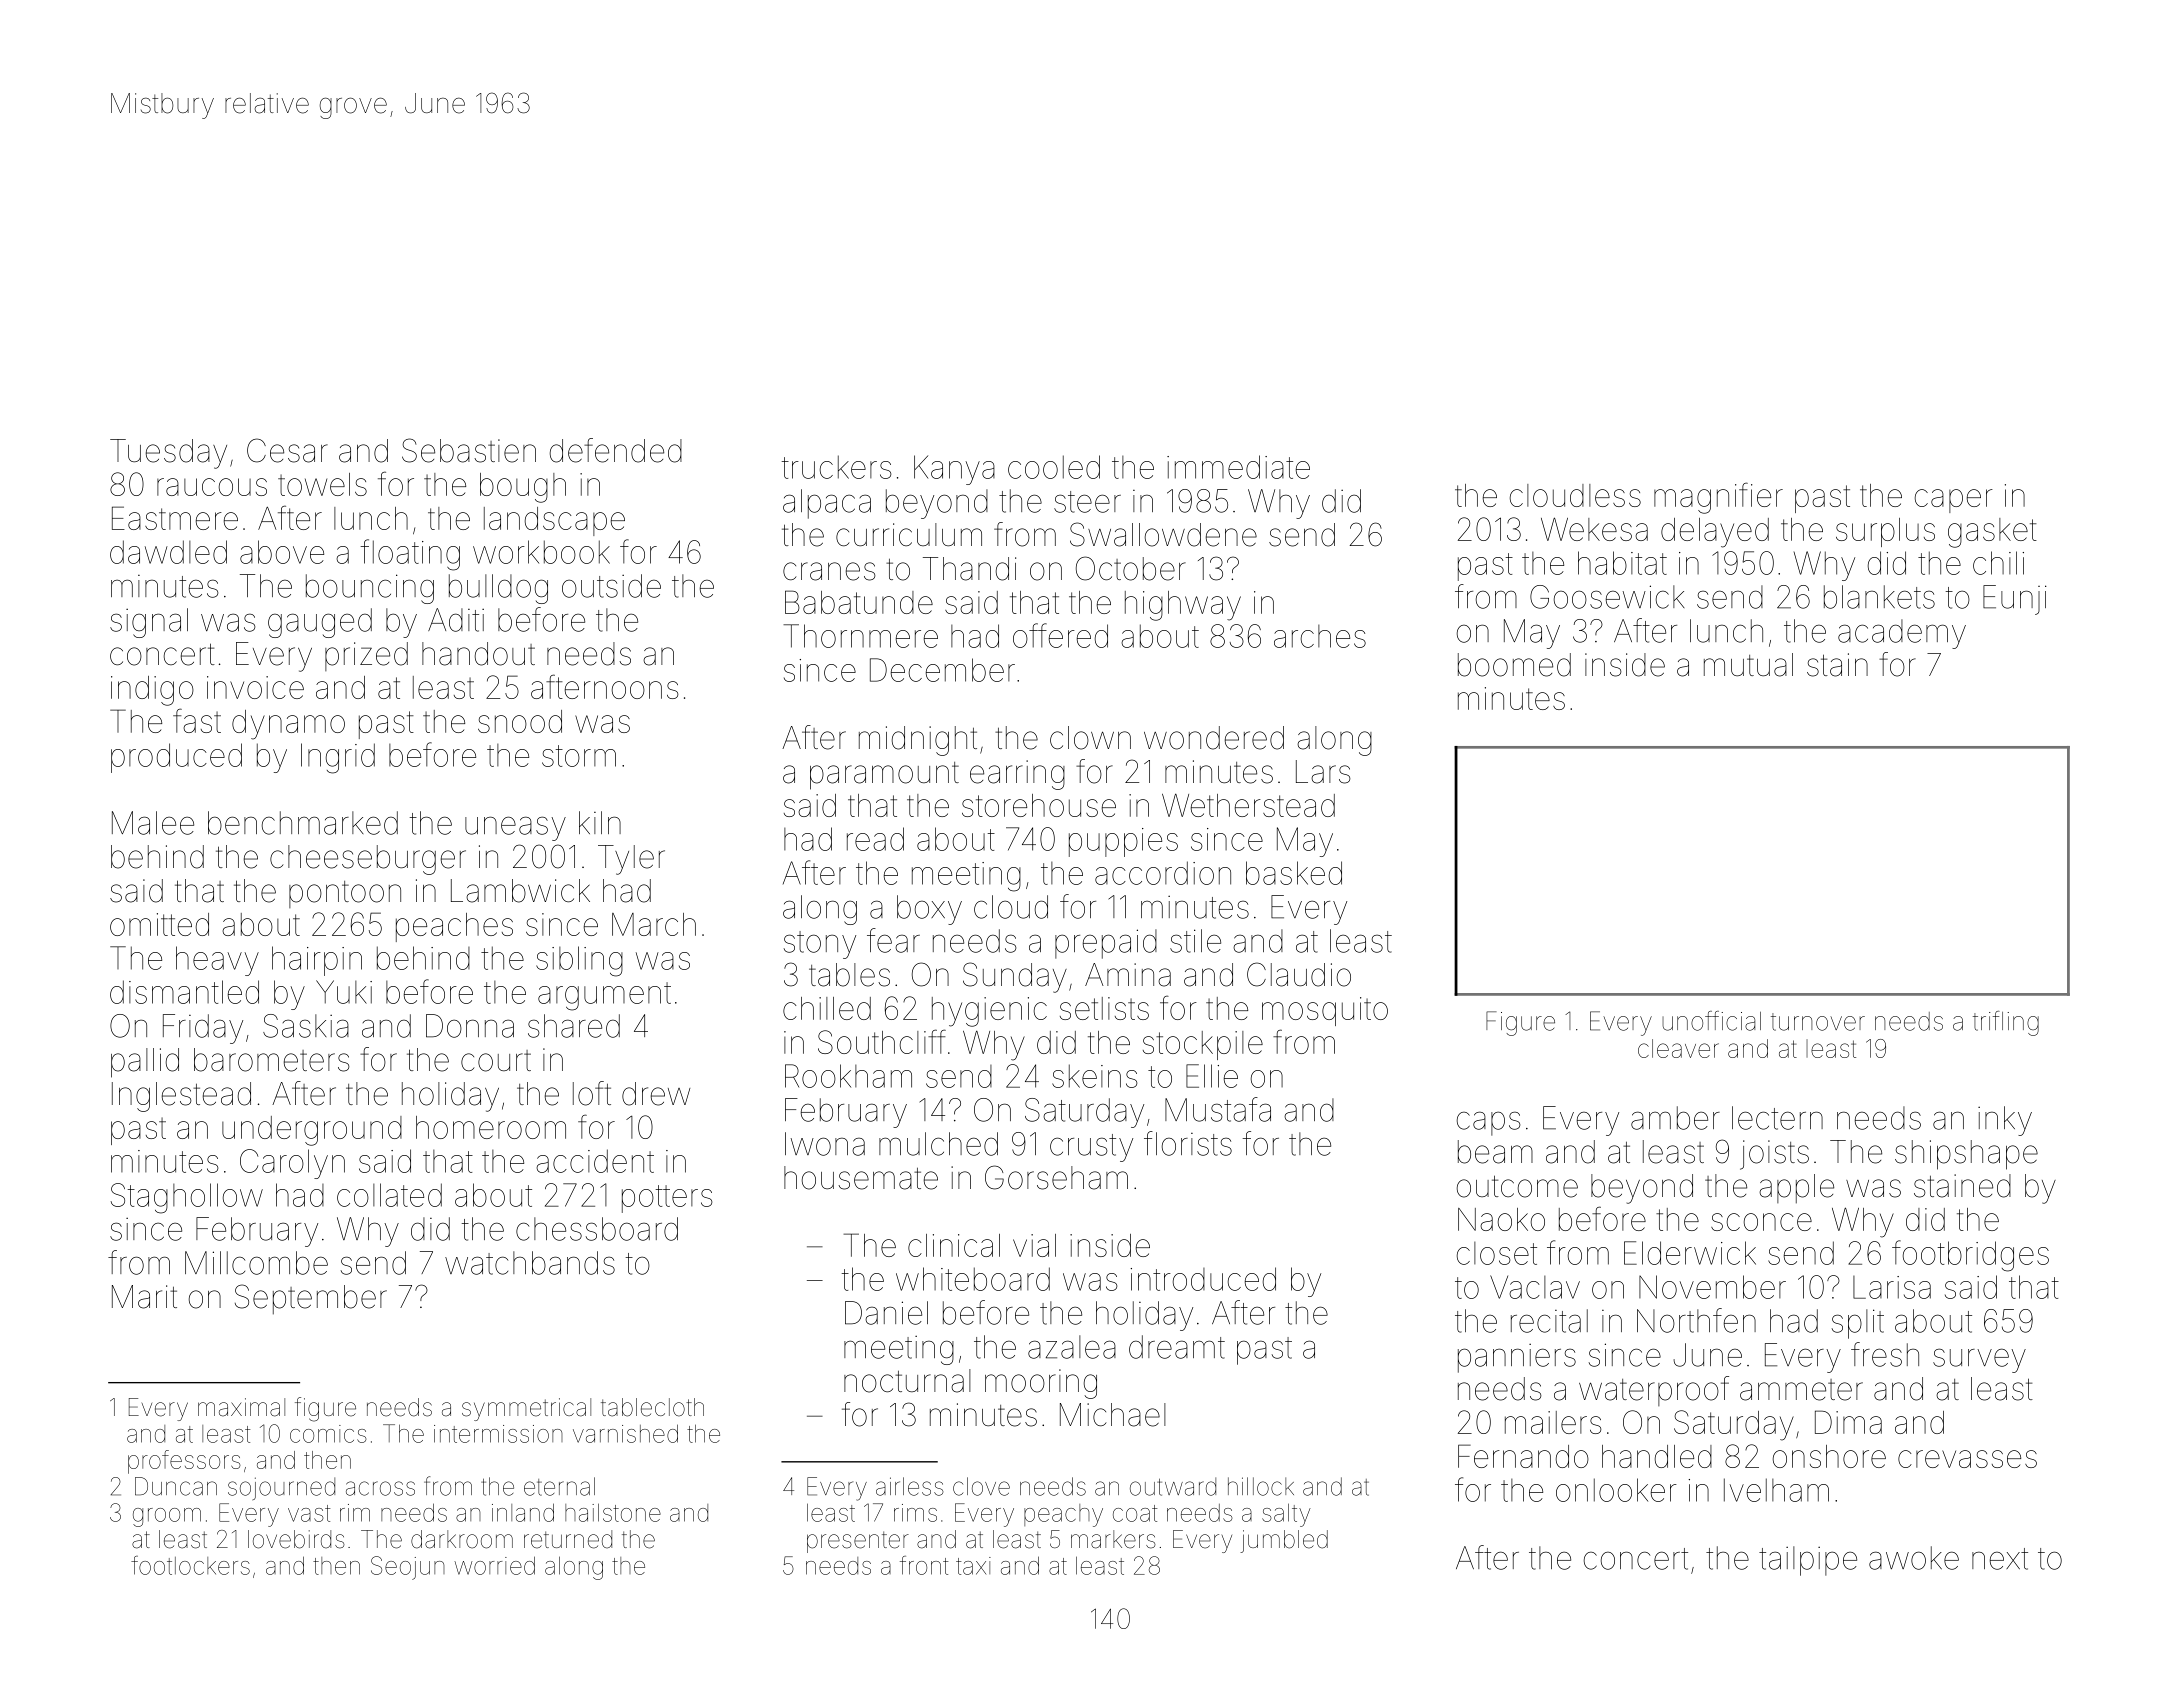 This document has height=1683, width=2178. I want to click on caper, so click(1954, 501).
